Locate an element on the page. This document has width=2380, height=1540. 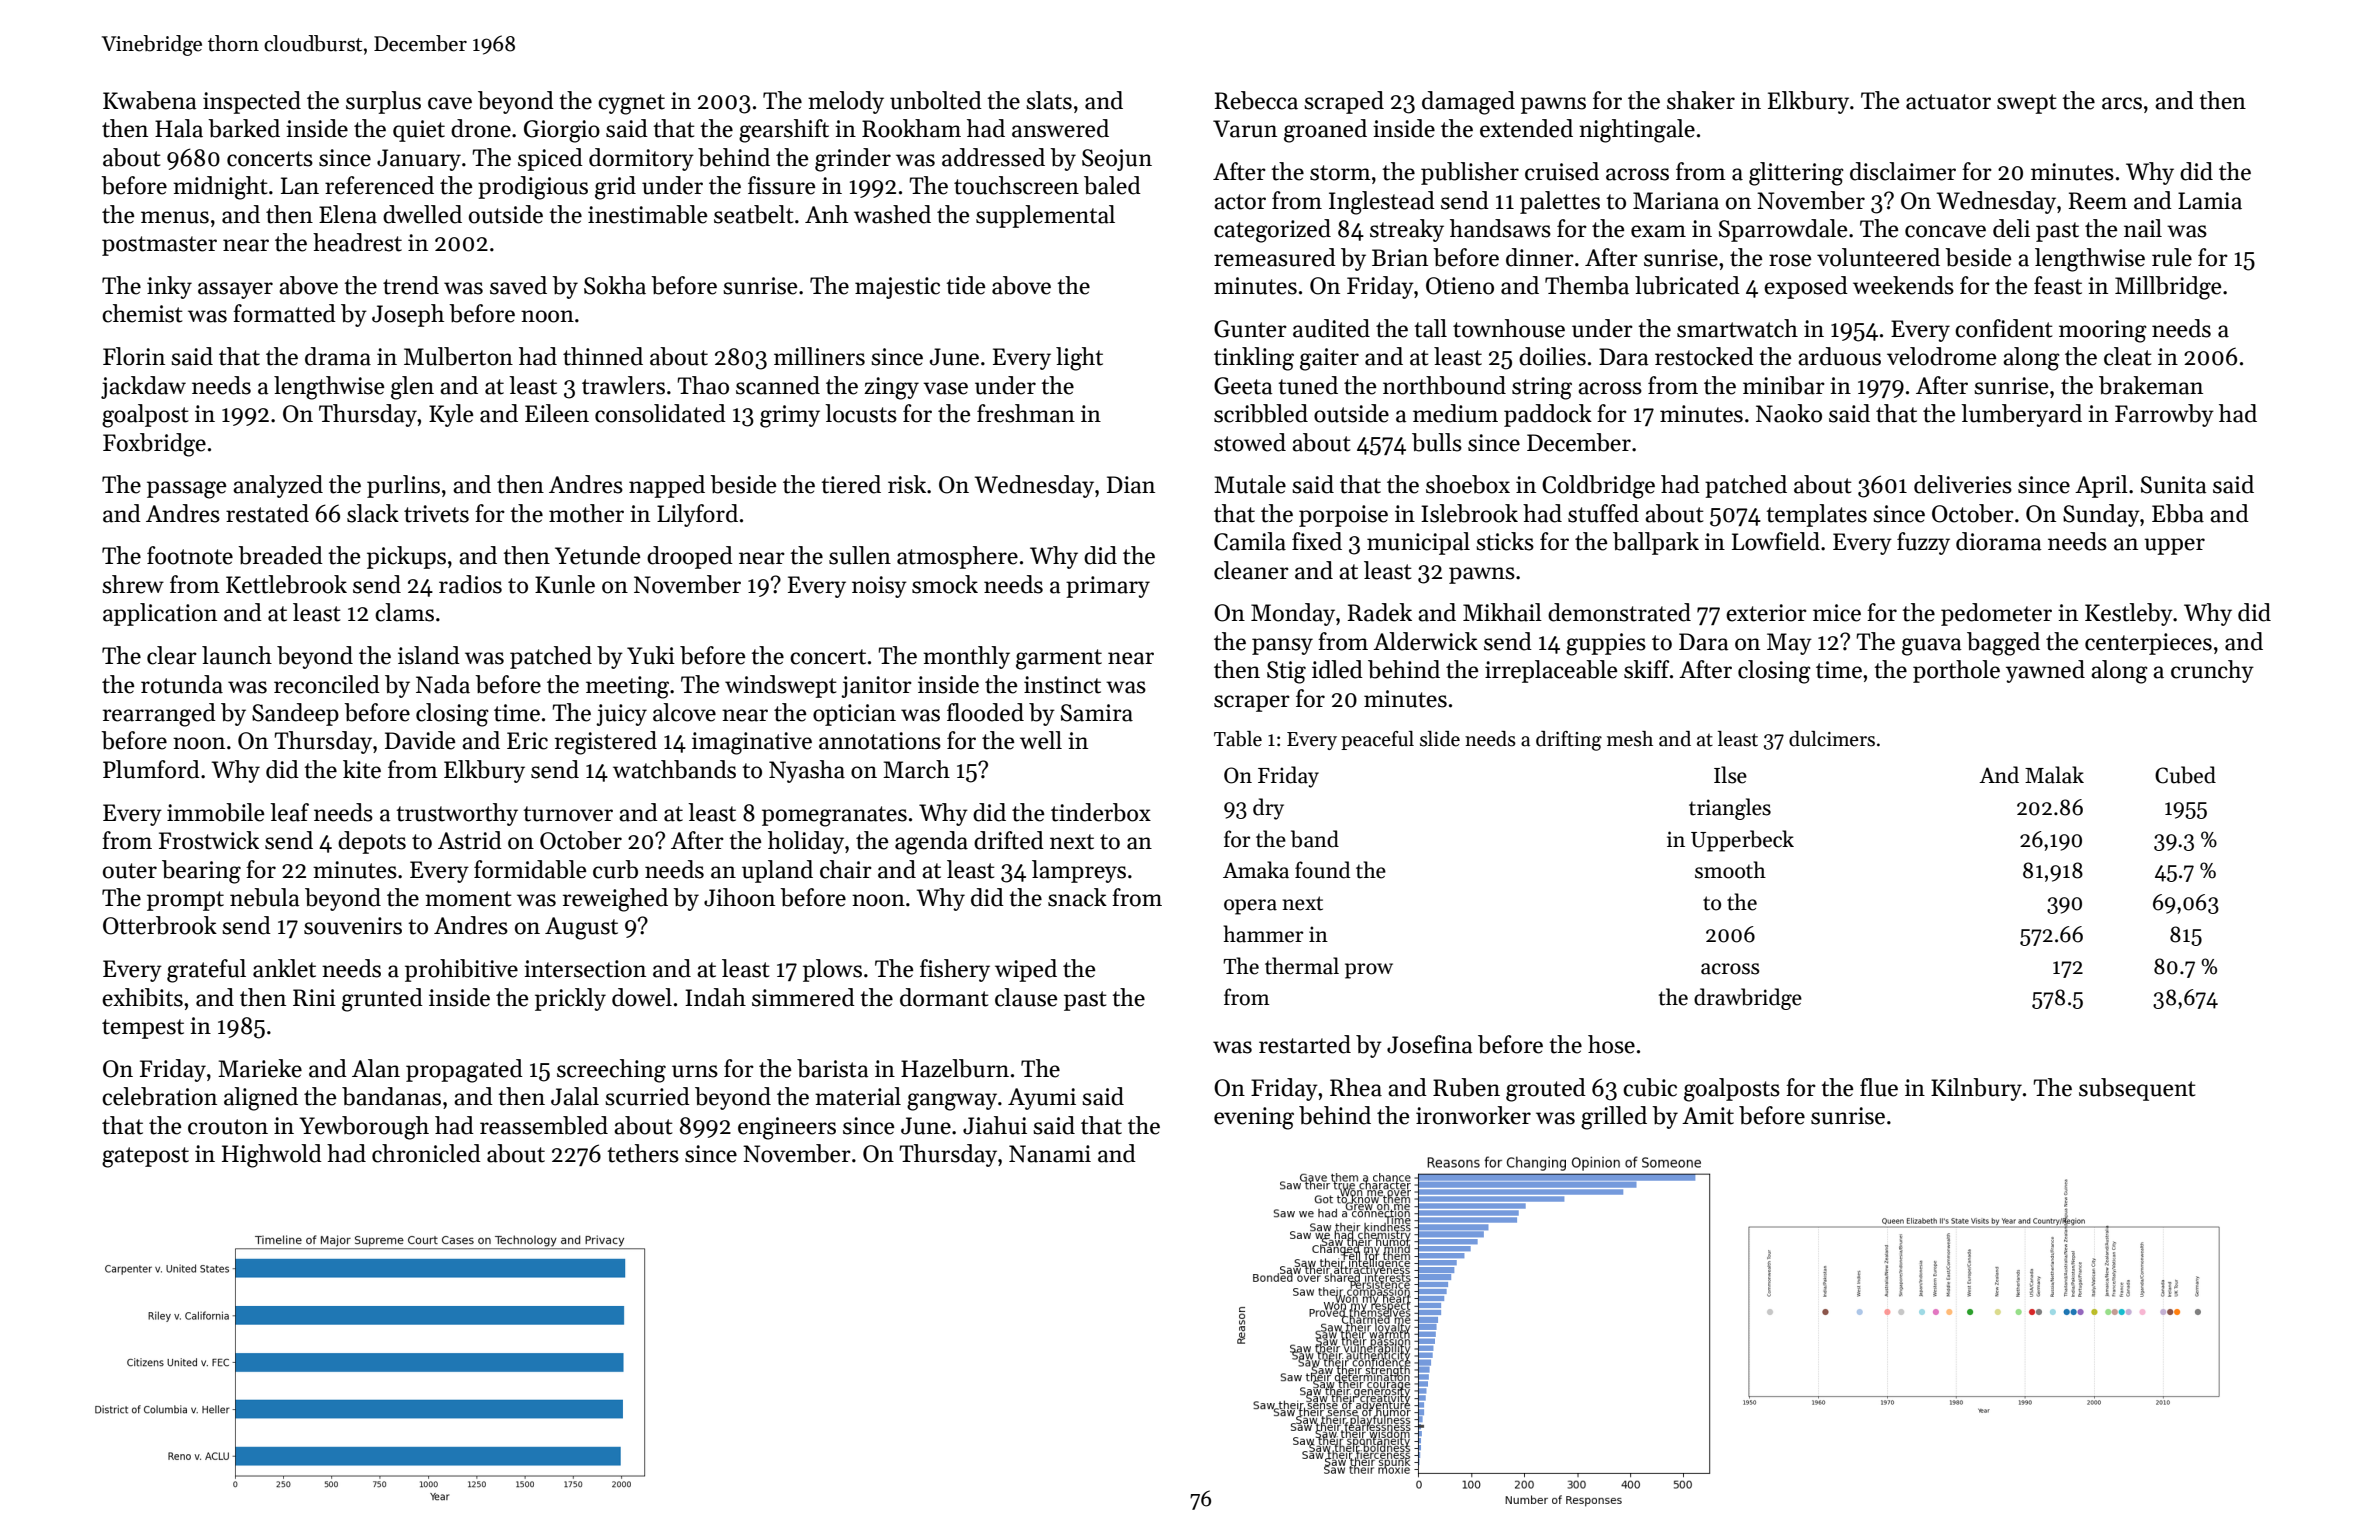
Sunita is located at coordinates (2174, 485).
